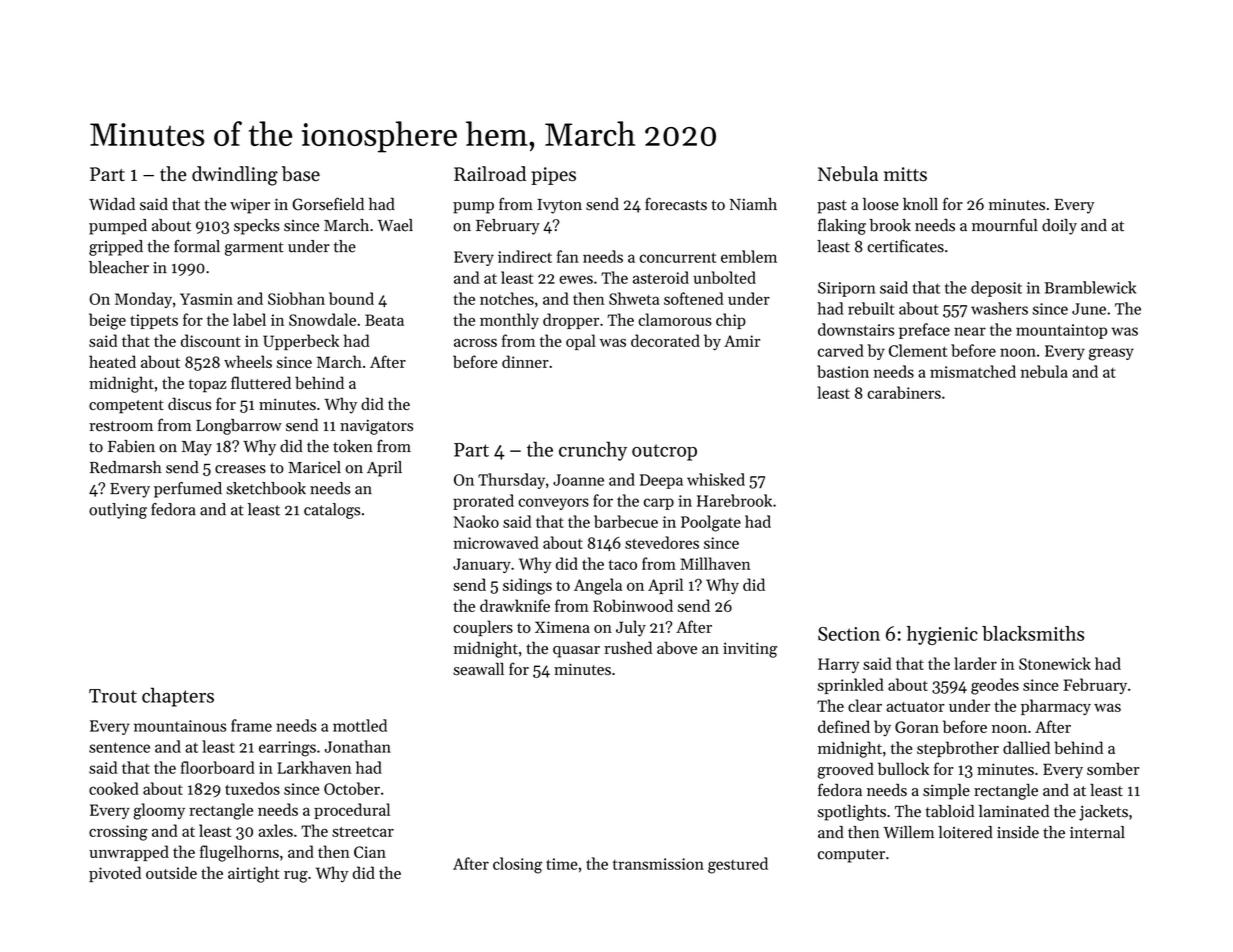 This page has width=1233, height=952. Describe the element at coordinates (975, 663) in the page. I see `larder` at that location.
